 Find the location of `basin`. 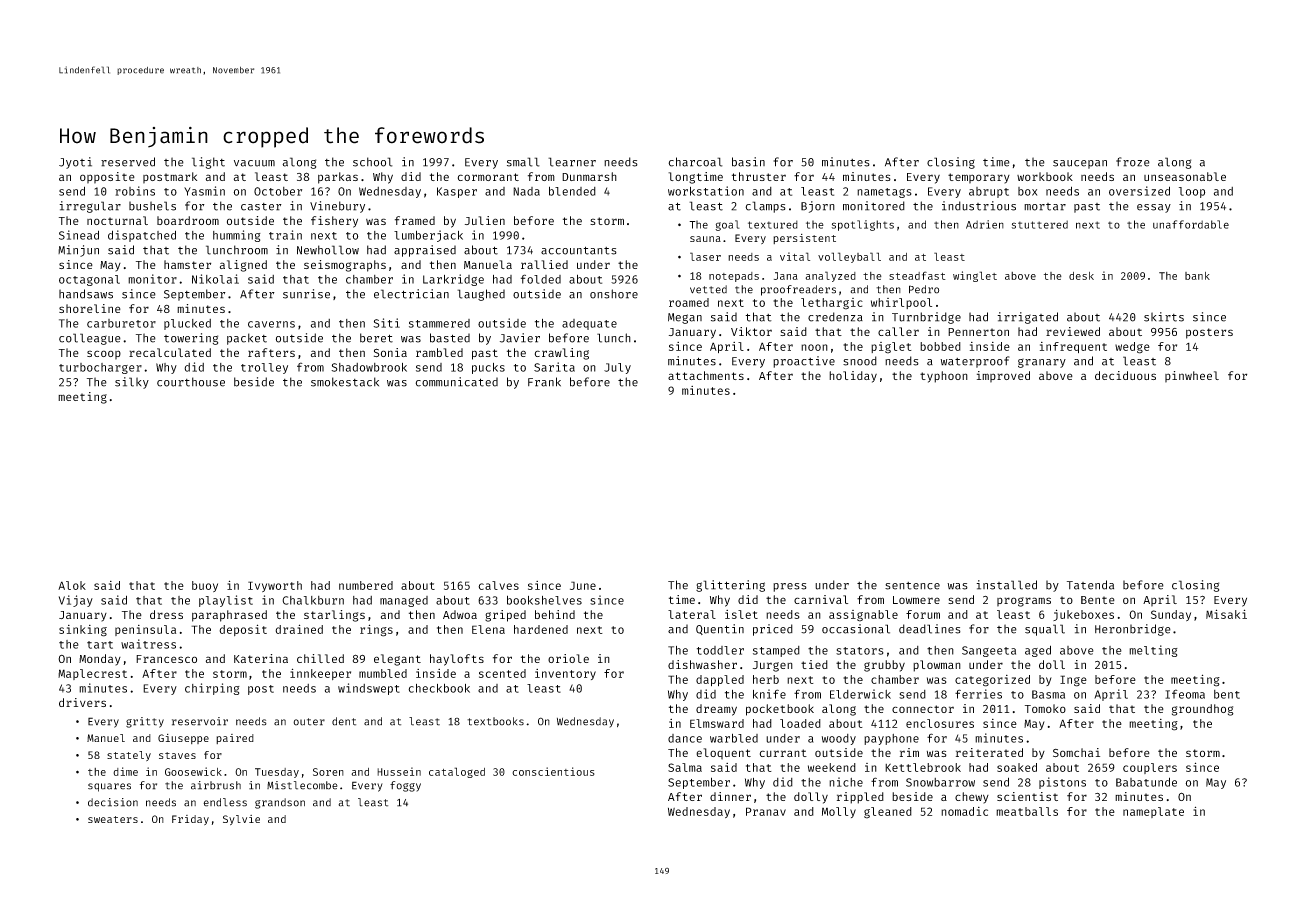

basin is located at coordinates (748, 162).
